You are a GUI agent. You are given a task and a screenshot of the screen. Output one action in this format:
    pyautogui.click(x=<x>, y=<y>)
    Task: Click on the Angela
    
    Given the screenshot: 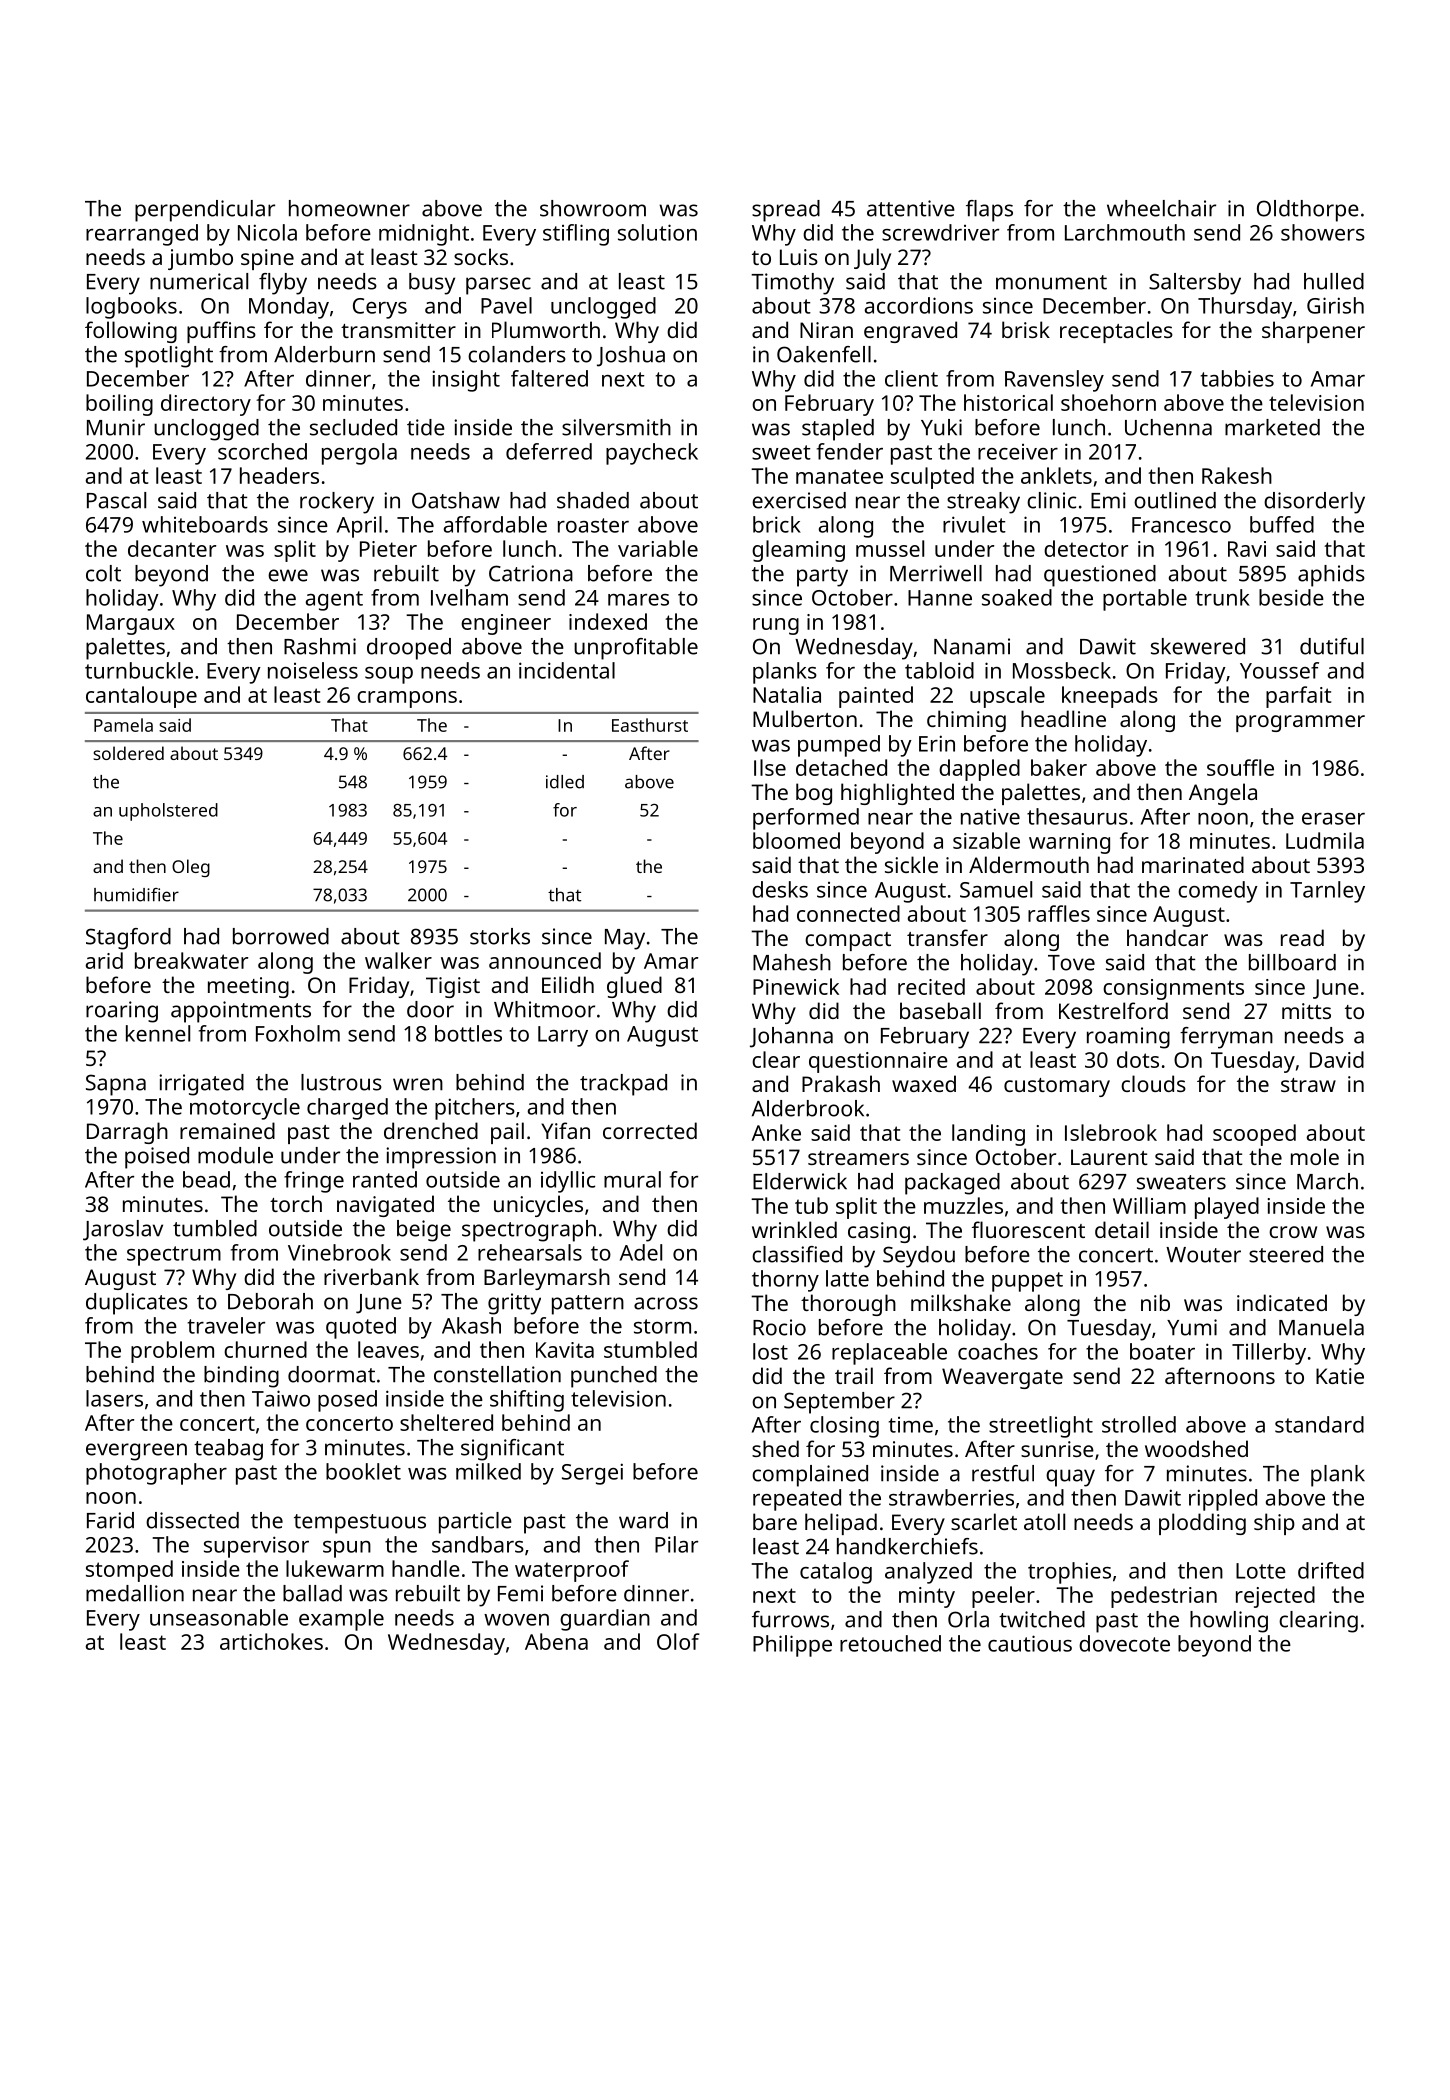 What is the action you would take?
    pyautogui.click(x=1223, y=794)
